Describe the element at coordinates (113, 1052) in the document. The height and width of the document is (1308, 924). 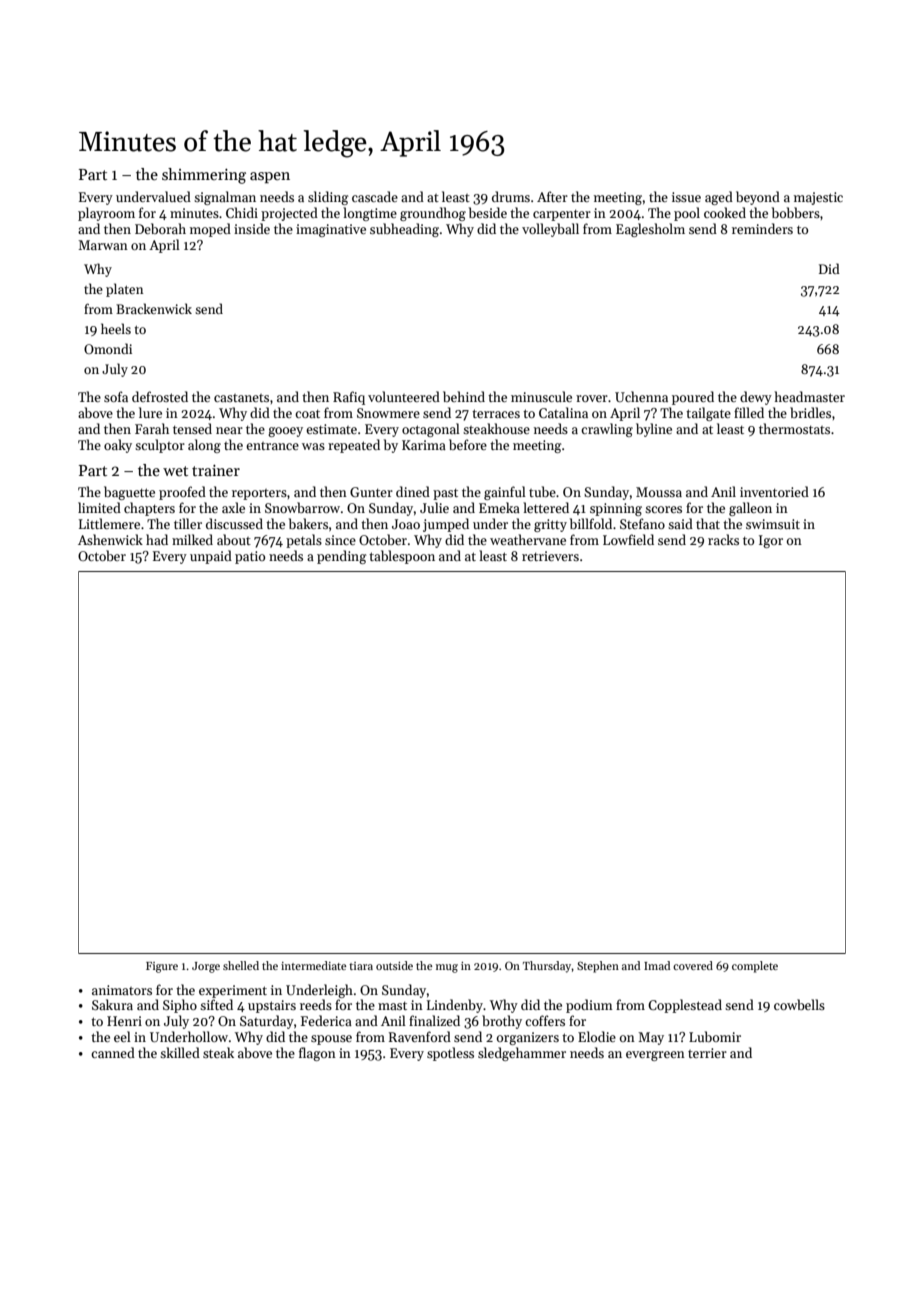
I see `canned` at that location.
